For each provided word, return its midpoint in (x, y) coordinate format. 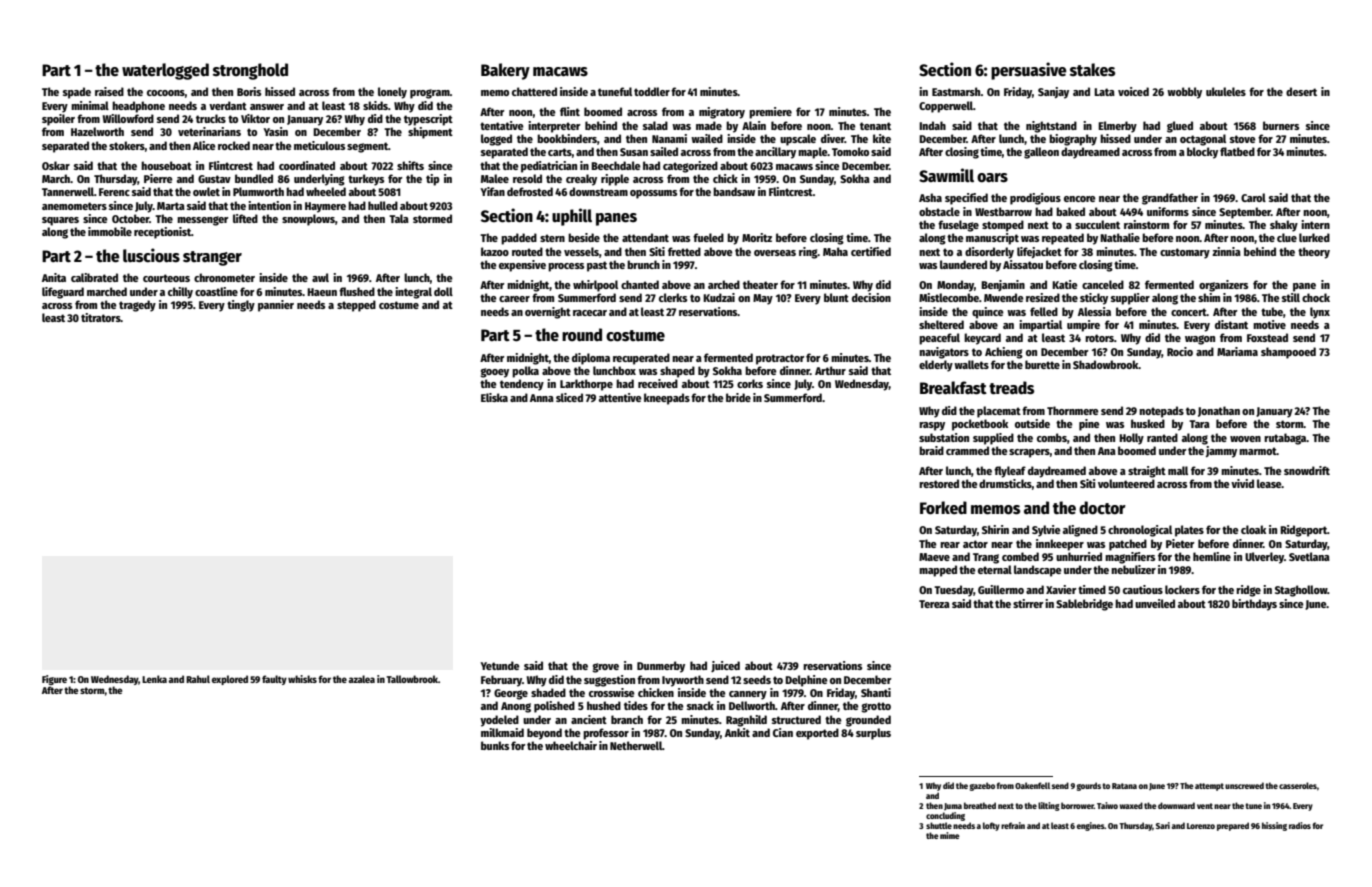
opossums (653, 194)
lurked (1314, 237)
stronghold (250, 71)
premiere (770, 113)
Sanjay (1053, 93)
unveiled (1155, 603)
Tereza (934, 604)
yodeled (499, 721)
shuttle (939, 825)
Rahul (198, 679)
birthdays (1254, 605)
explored (230, 680)
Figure (54, 680)
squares (60, 221)
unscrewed (1244, 785)
